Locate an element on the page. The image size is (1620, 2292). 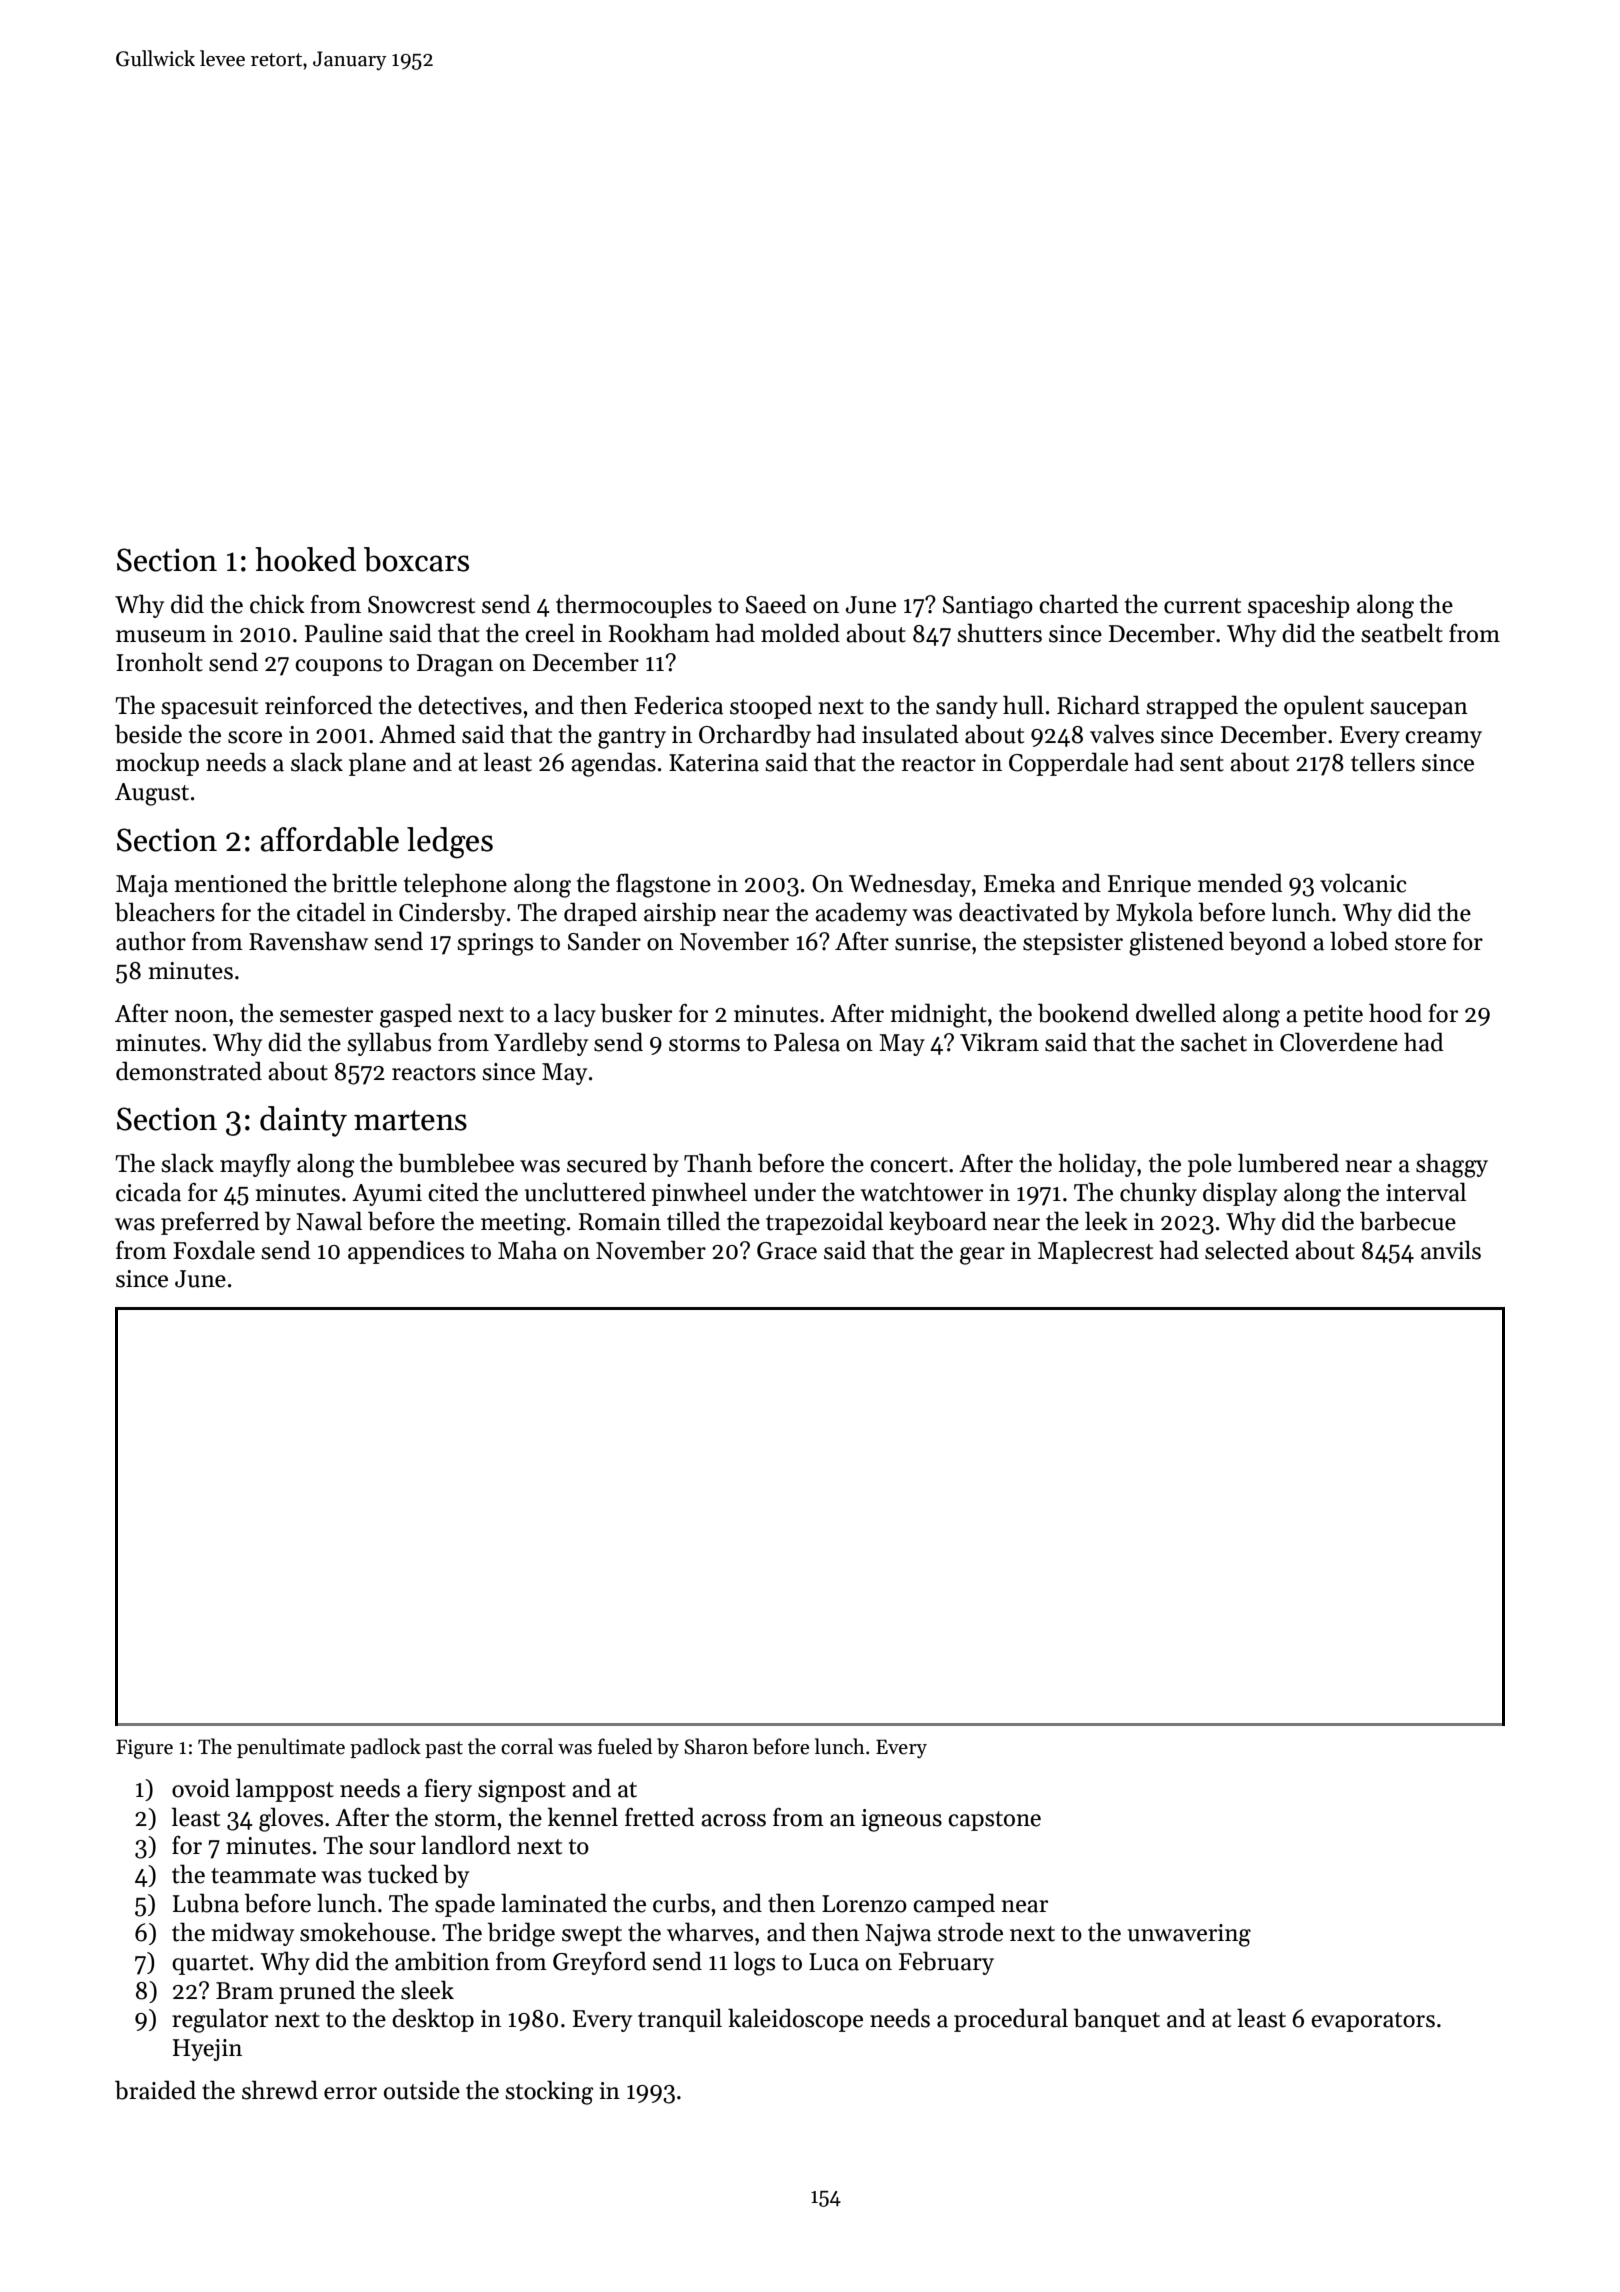
flagstone is located at coordinates (663, 885).
